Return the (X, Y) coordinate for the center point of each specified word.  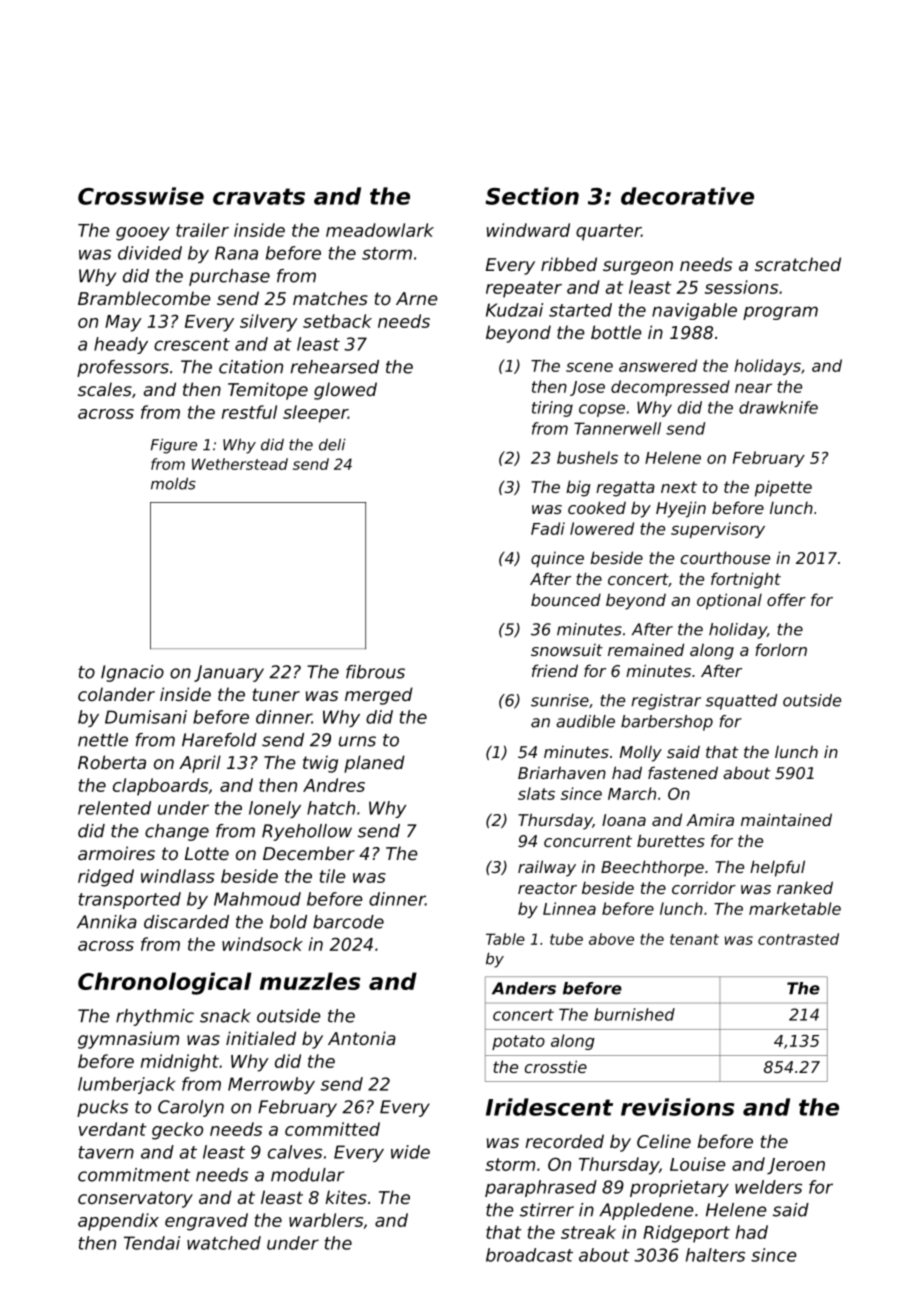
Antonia (362, 1038)
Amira (710, 819)
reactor (547, 888)
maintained (786, 819)
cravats (259, 196)
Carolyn (191, 1108)
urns (357, 741)
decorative (687, 196)
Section (532, 196)
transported (129, 900)
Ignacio (132, 673)
